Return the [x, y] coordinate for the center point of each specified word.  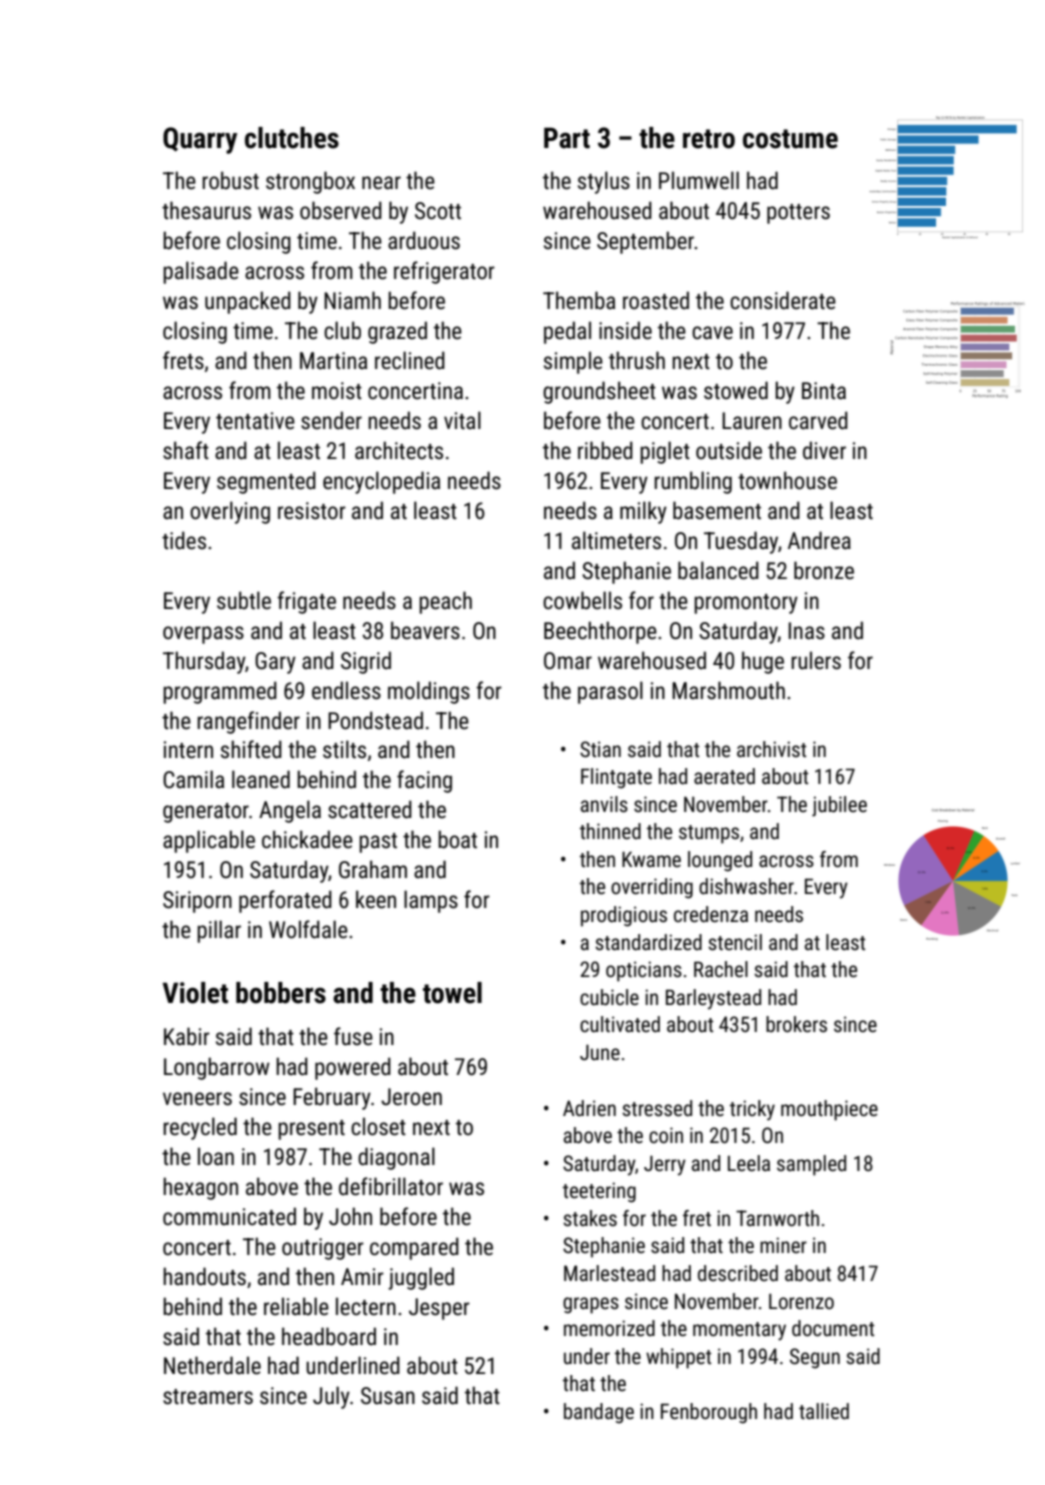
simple [573, 362]
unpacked [248, 302]
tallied [824, 1411]
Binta [824, 390]
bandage [599, 1413]
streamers [208, 1397]
